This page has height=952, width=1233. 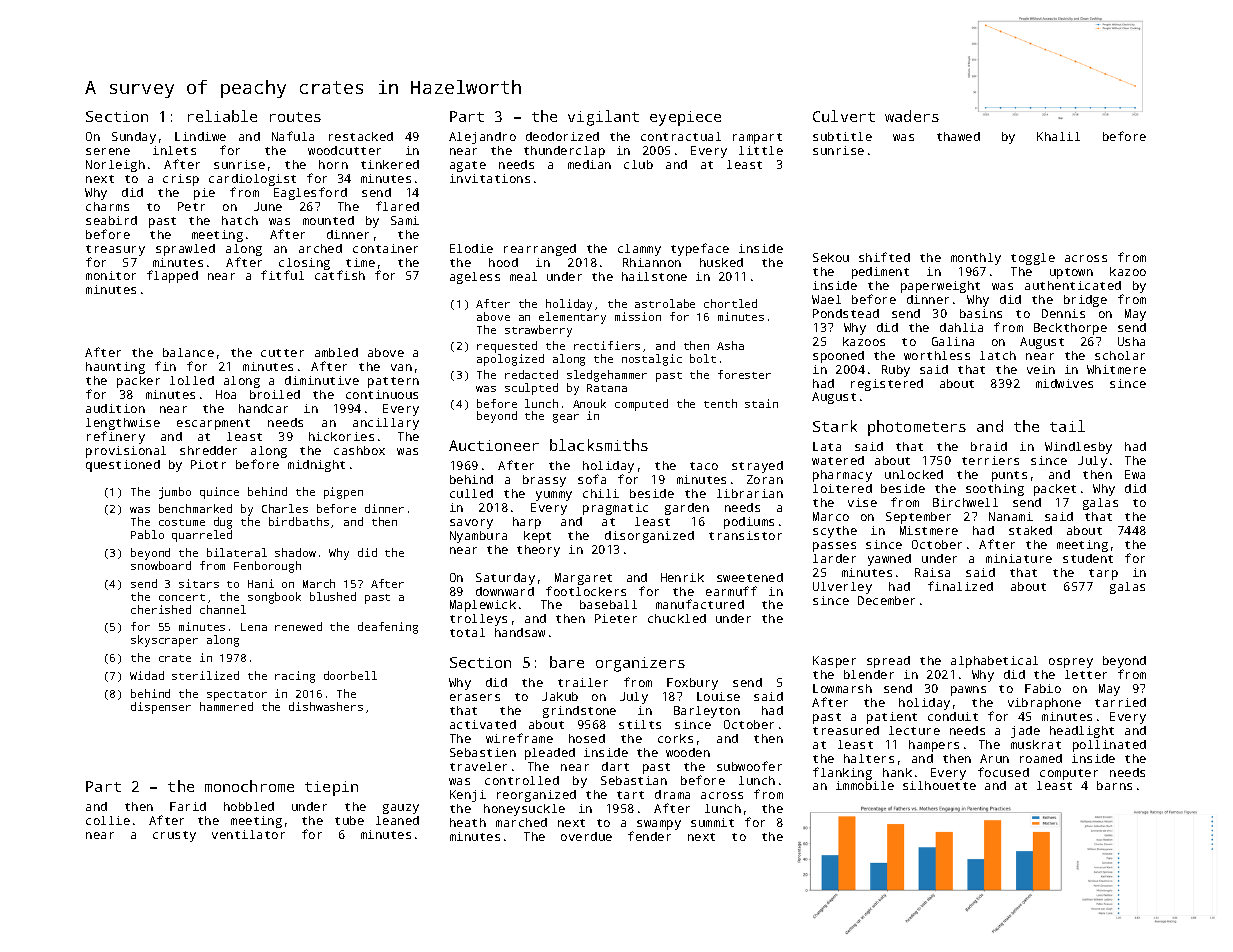 What do you see at coordinates (1055, 490) in the page?
I see `packet` at bounding box center [1055, 490].
